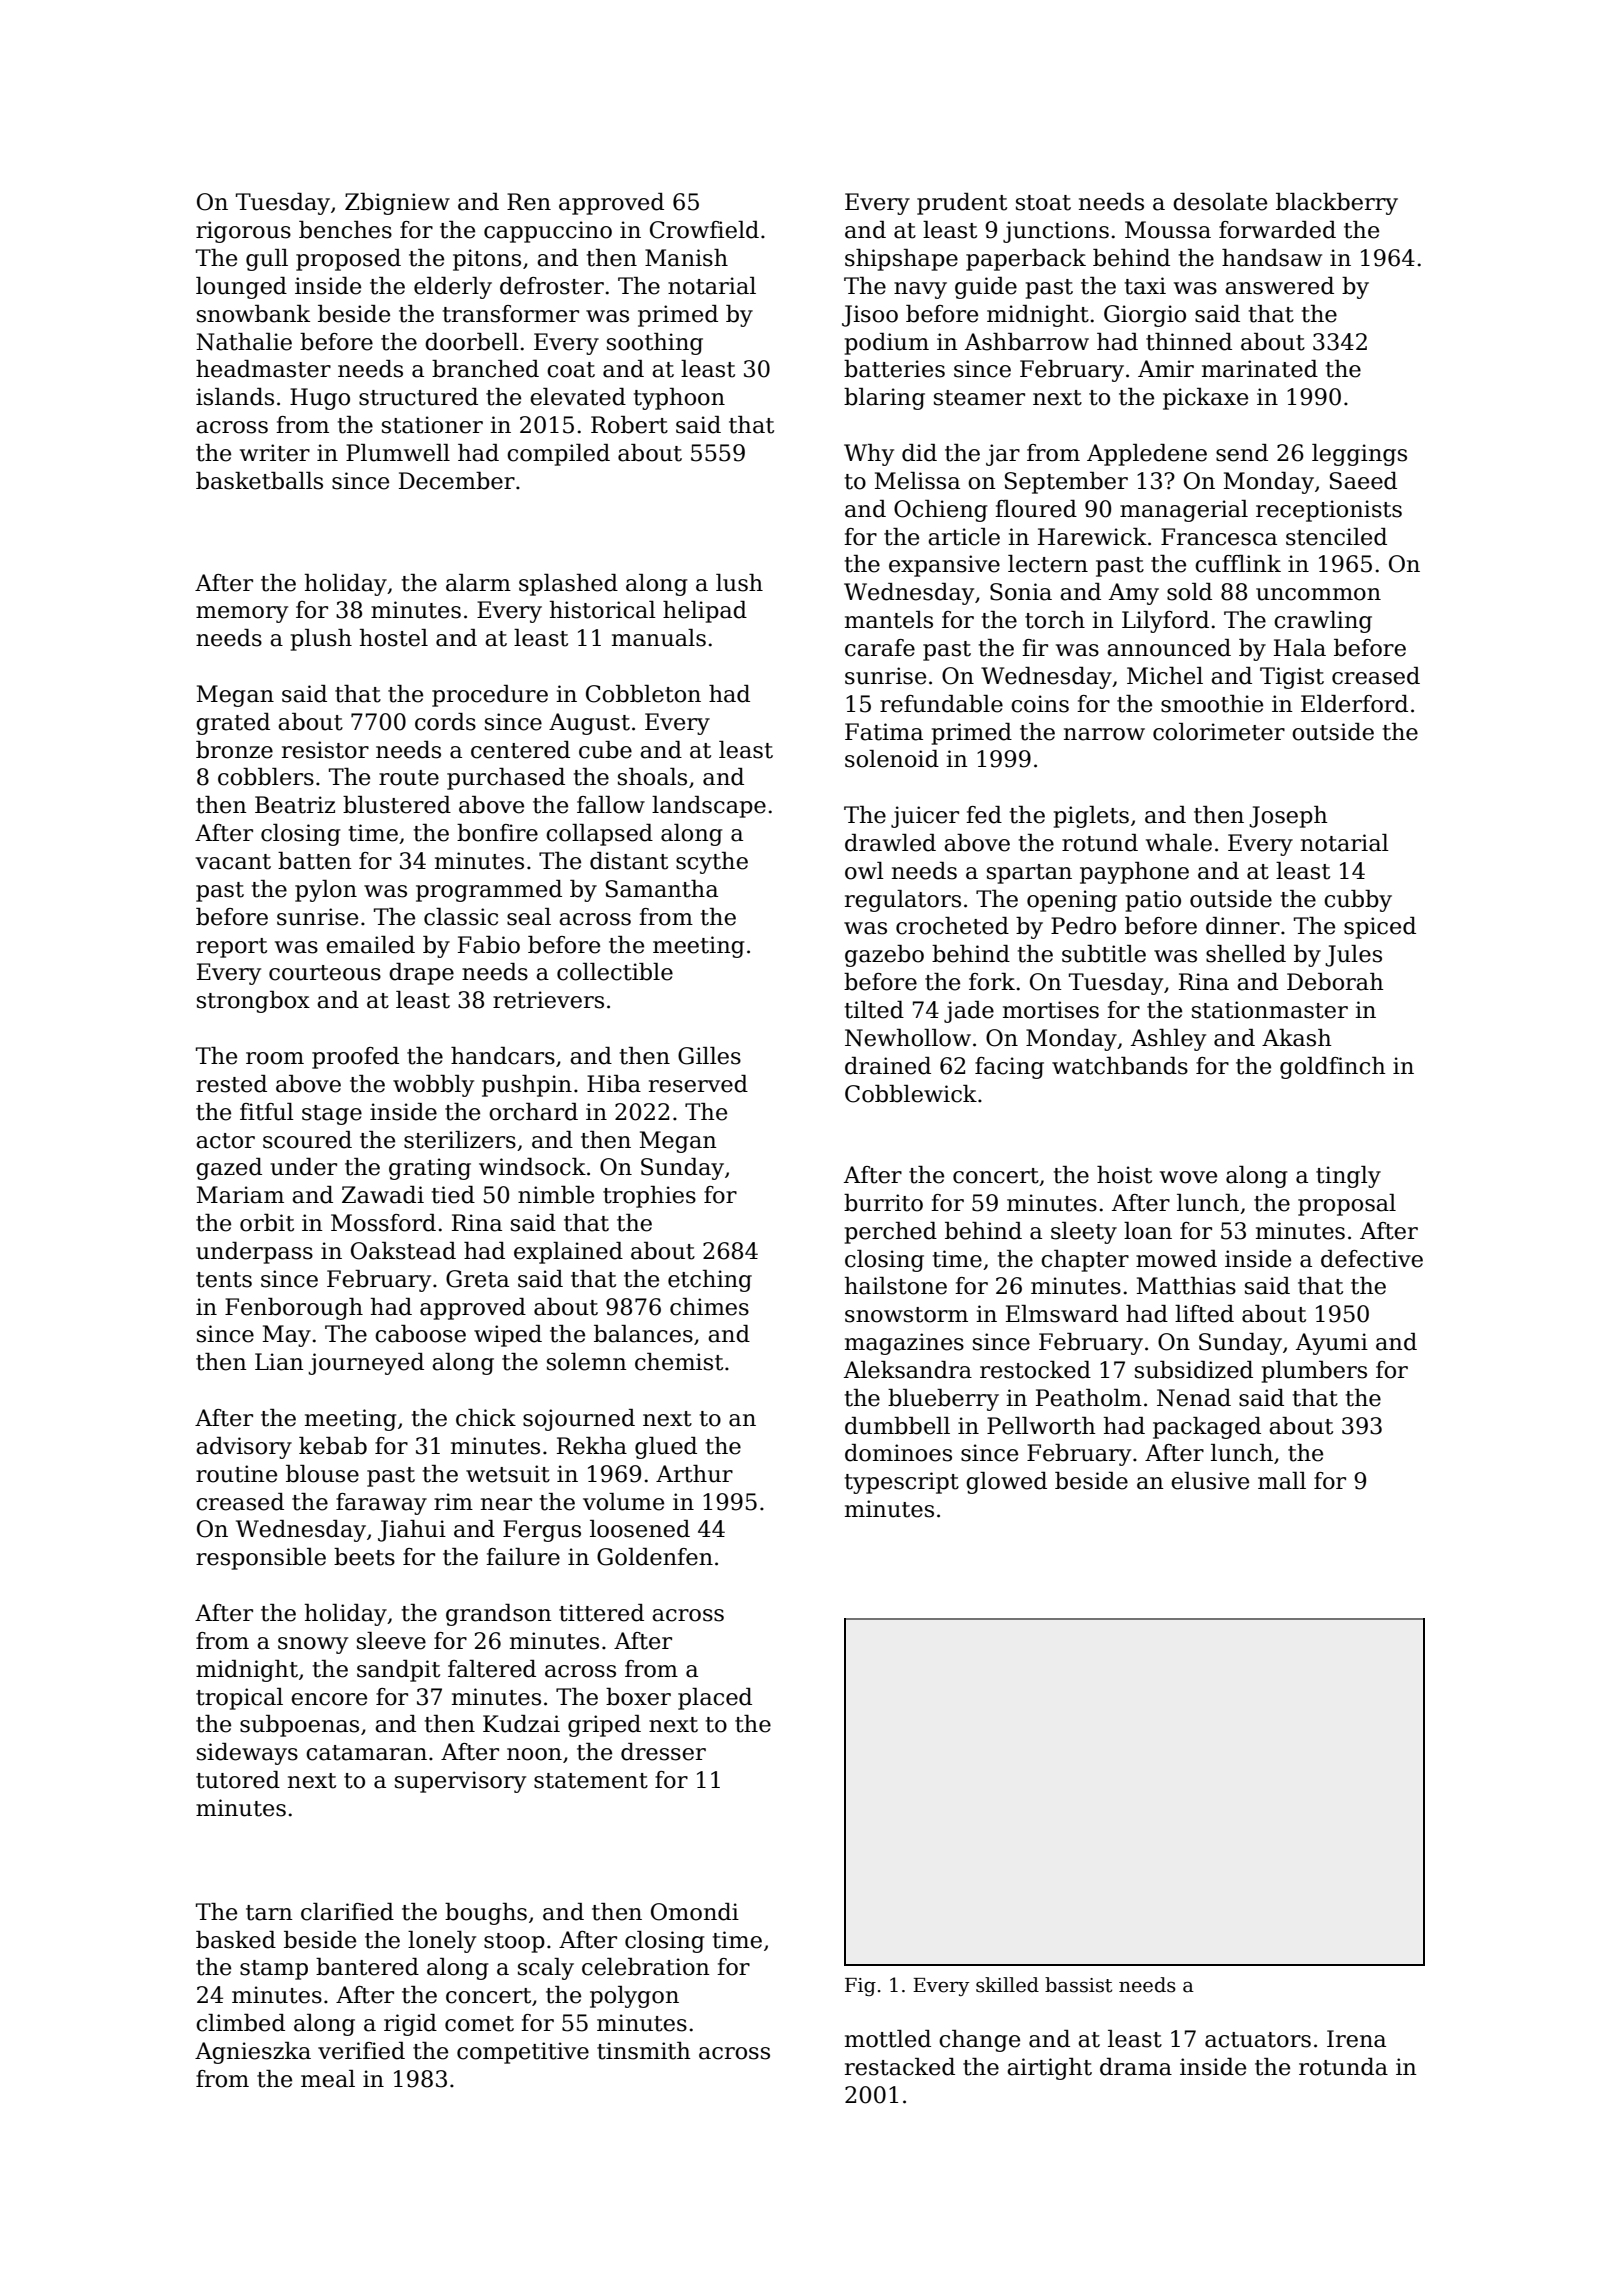 The height and width of the screenshot is (2292, 1620). What do you see at coordinates (1333, 1068) in the screenshot?
I see `goldfinch` at bounding box center [1333, 1068].
